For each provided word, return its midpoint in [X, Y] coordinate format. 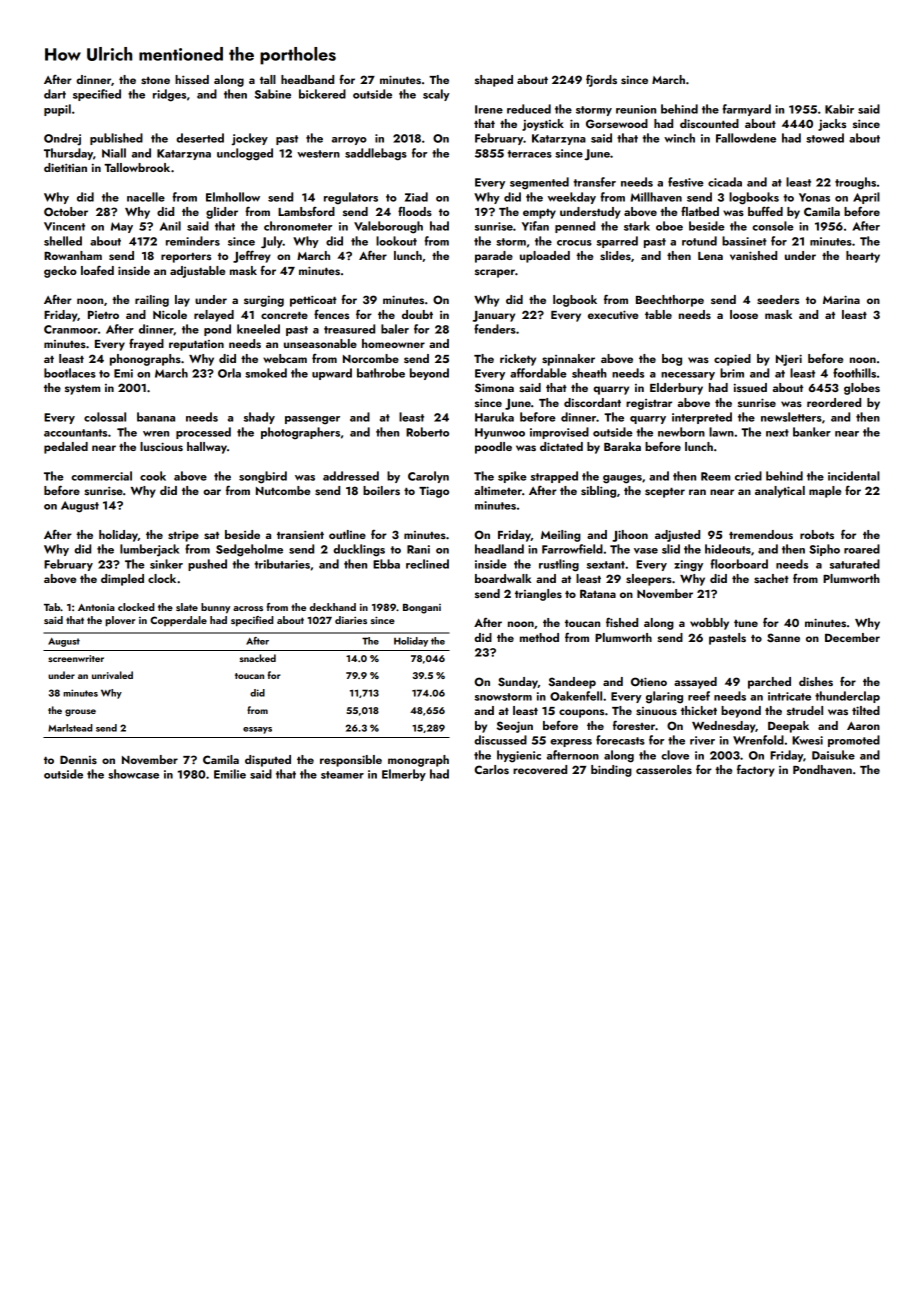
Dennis [78, 759]
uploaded [545, 257]
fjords [601, 81]
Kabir [839, 109]
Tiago [434, 492]
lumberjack [149, 550]
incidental [854, 476]
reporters [186, 258]
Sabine [273, 94]
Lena [710, 256]
